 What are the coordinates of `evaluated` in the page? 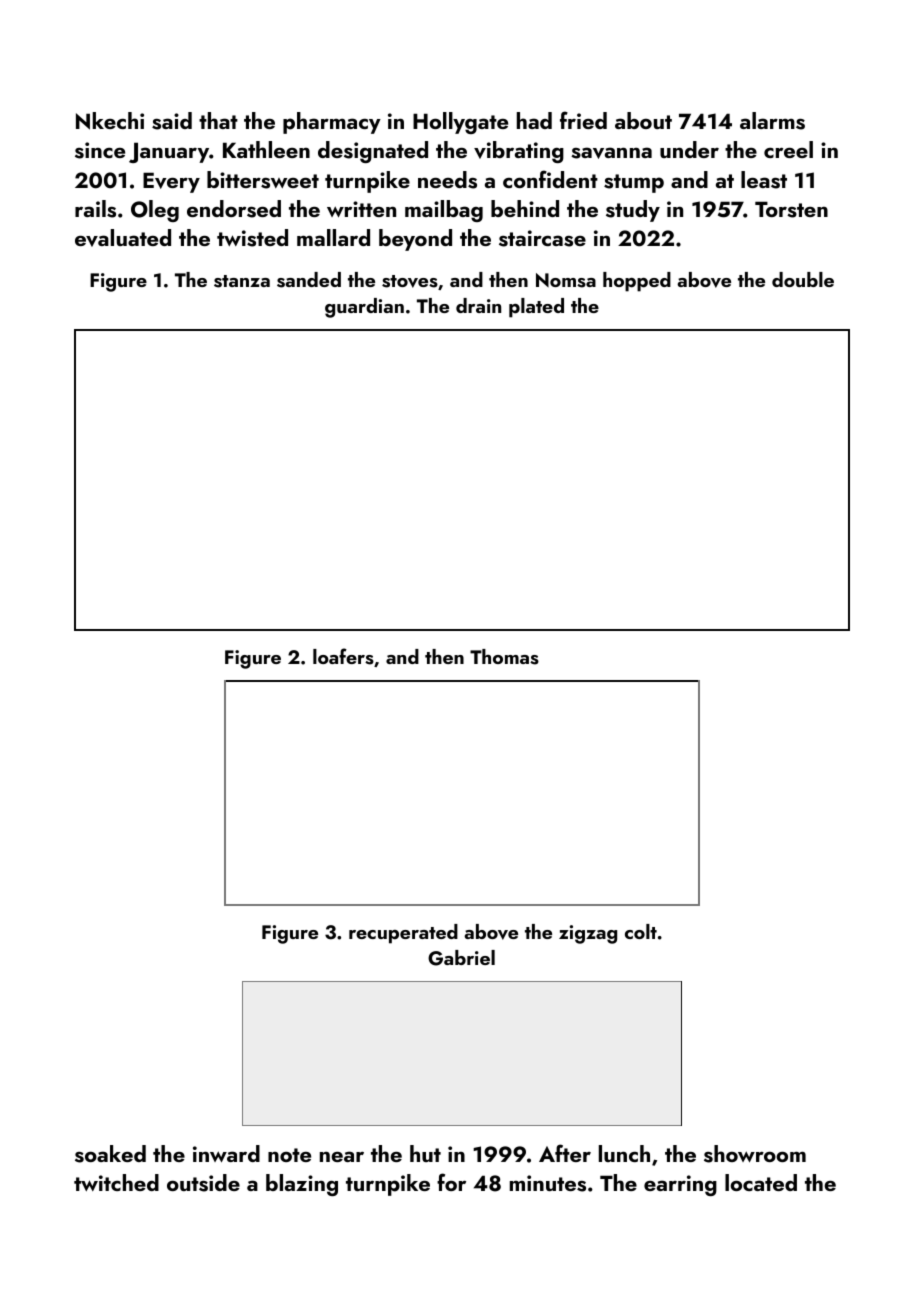 It's located at (123, 238).
